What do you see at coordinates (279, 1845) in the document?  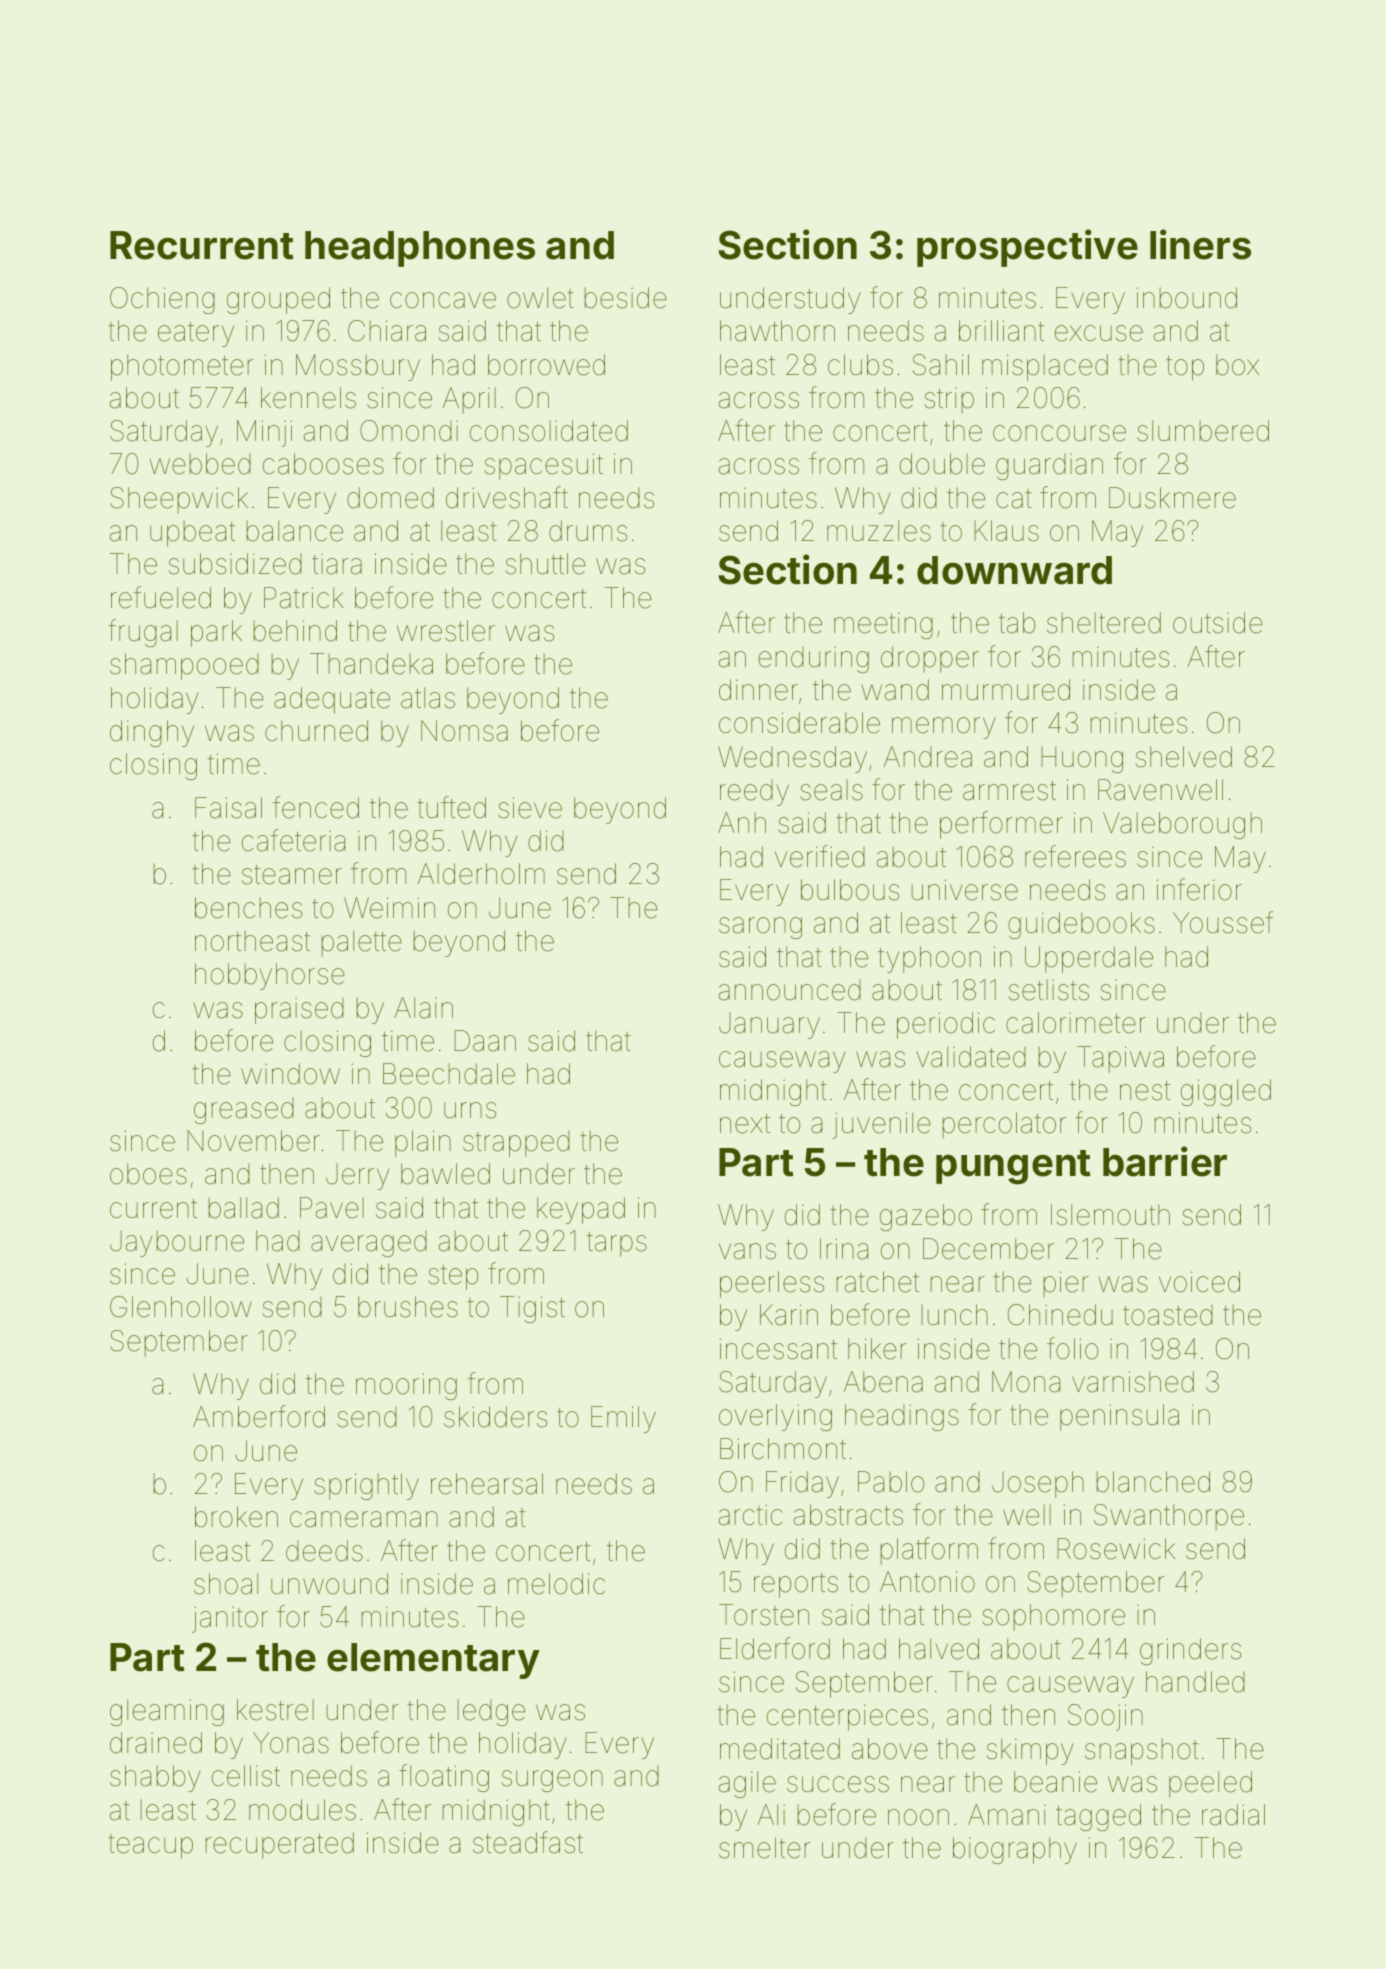 I see `recuperated` at bounding box center [279, 1845].
